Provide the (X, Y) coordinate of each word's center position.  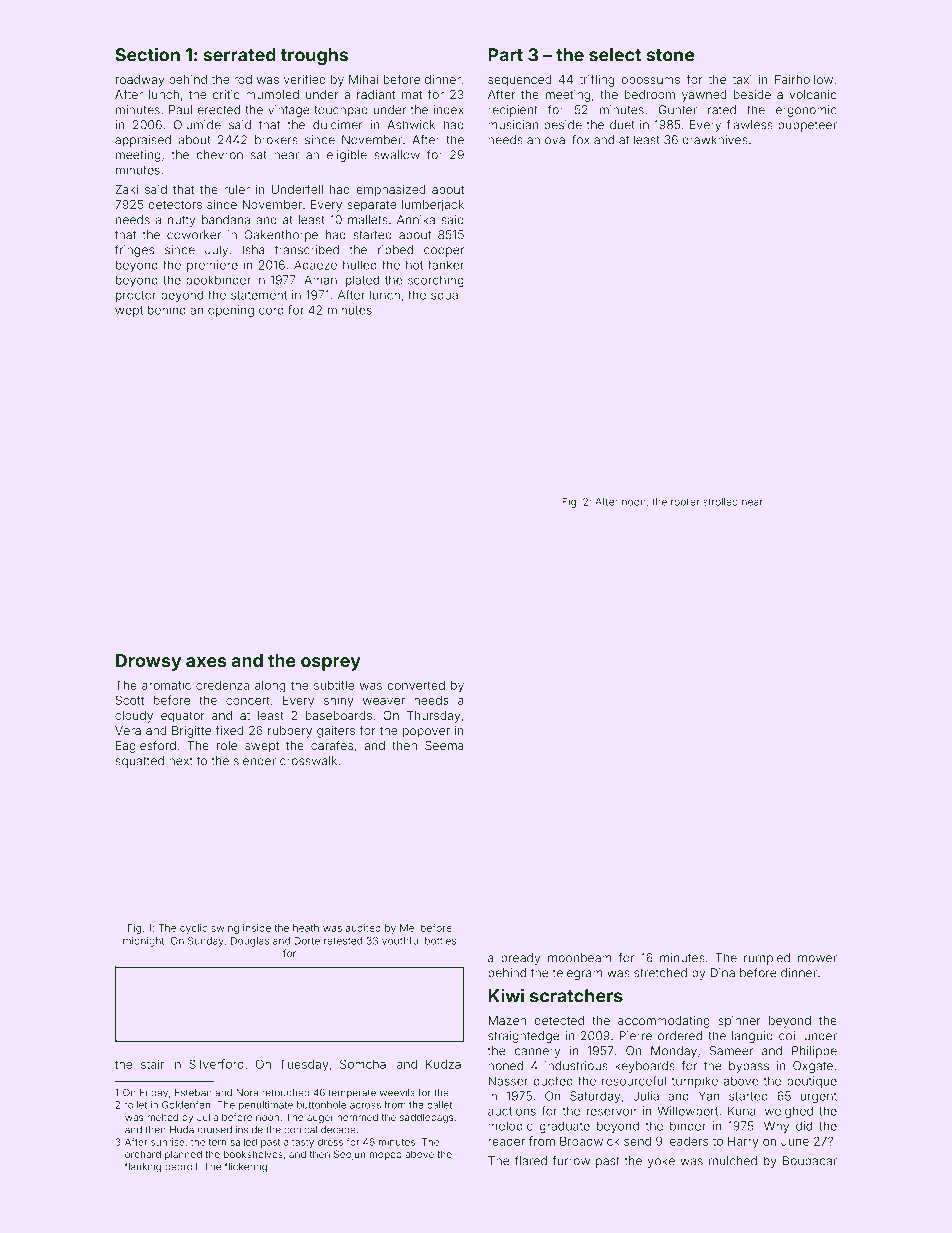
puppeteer (808, 126)
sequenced (519, 81)
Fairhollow (804, 79)
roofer (685, 501)
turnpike (695, 1082)
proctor (136, 296)
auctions (512, 1111)
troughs (314, 56)
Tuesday (304, 1065)
